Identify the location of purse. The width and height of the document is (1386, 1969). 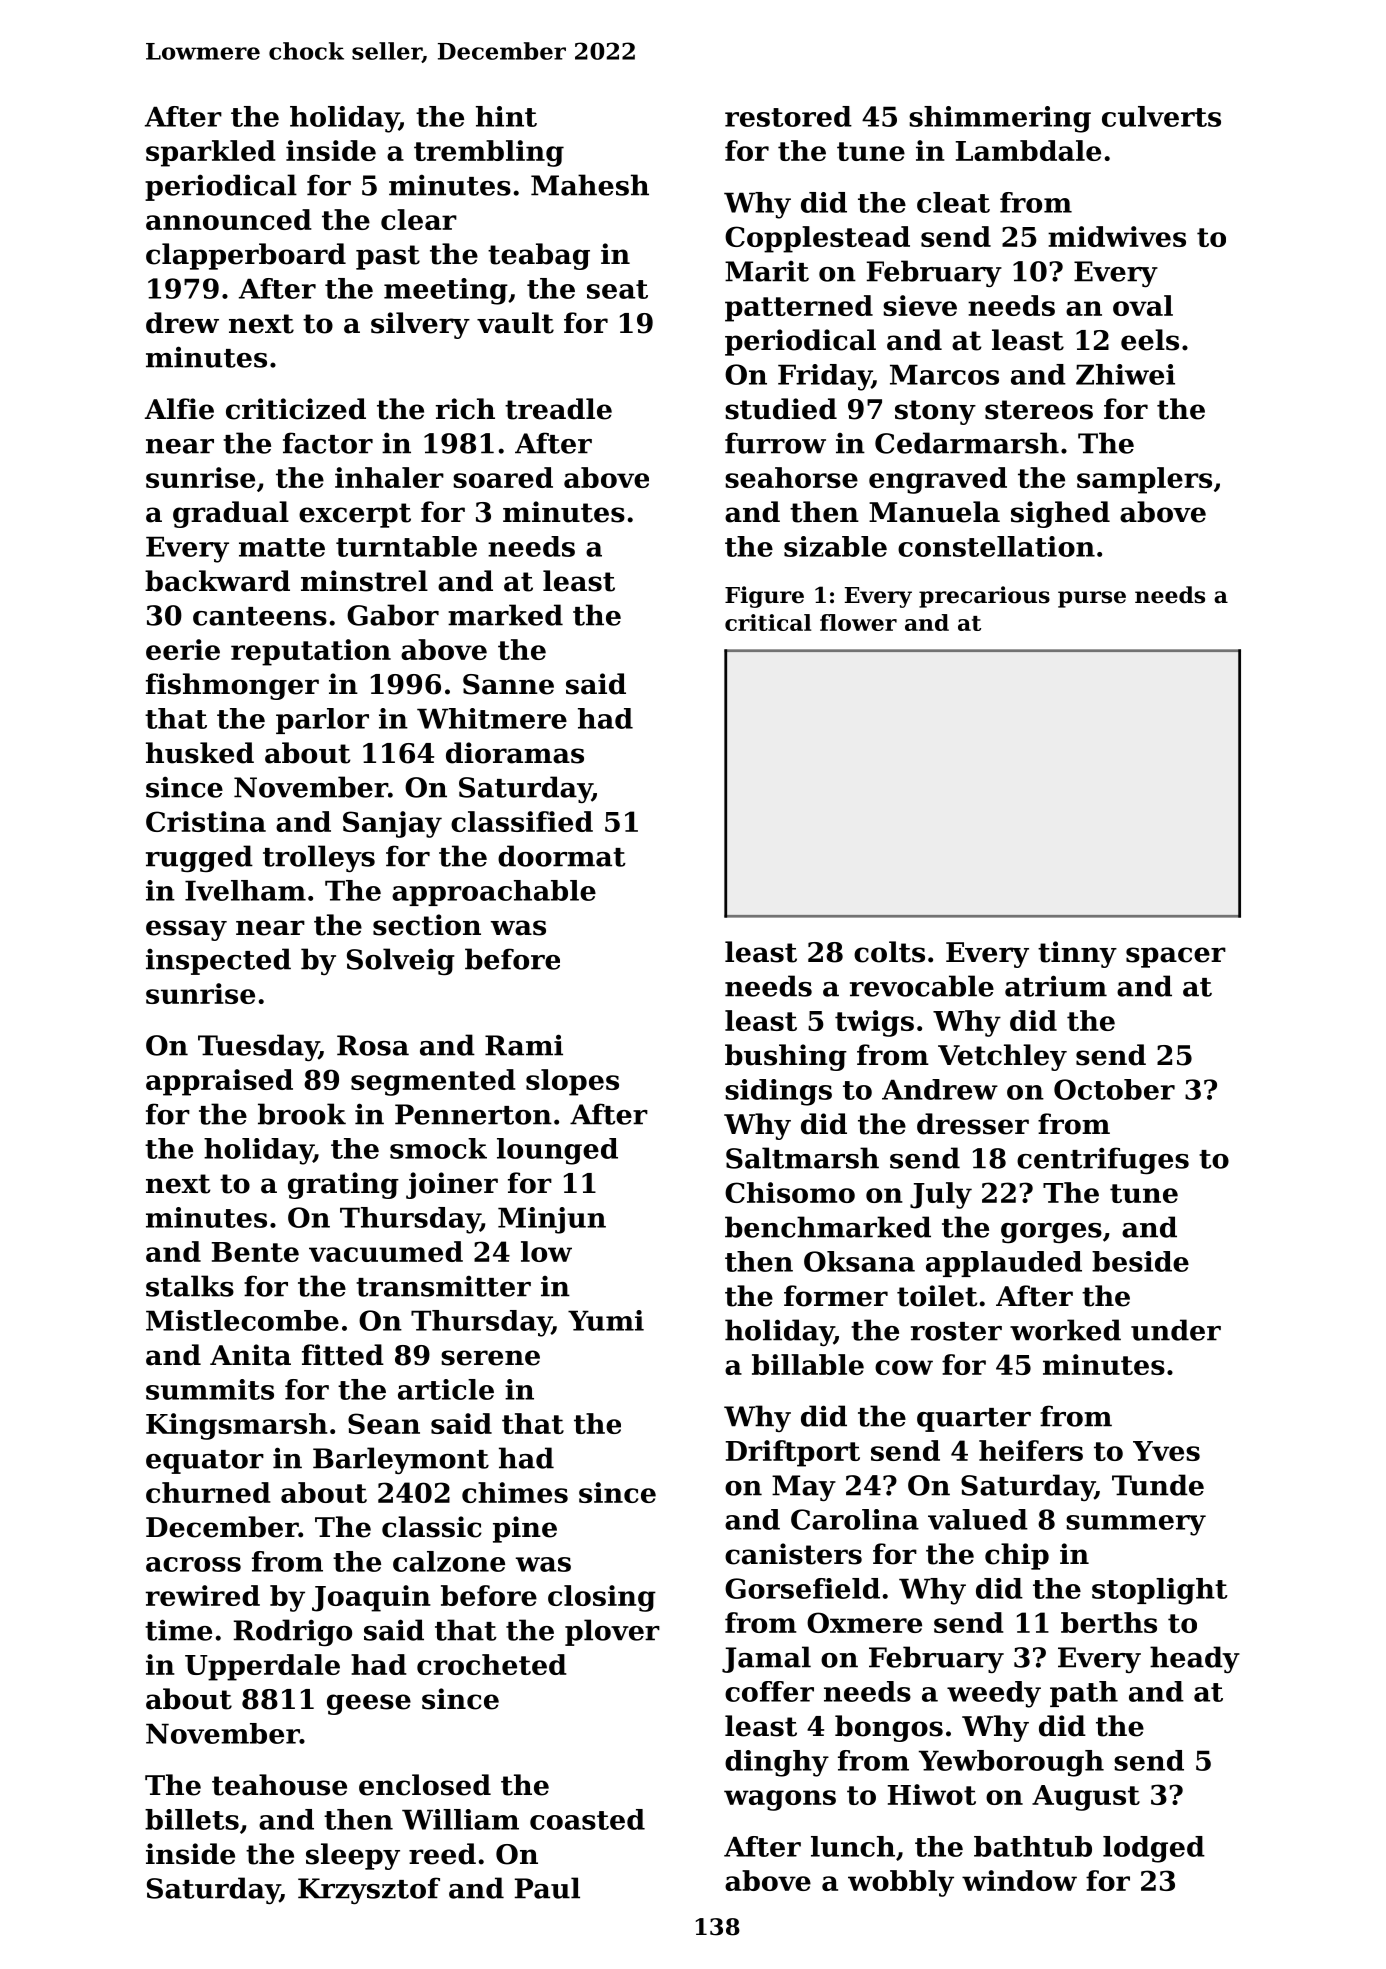
(1092, 599).
